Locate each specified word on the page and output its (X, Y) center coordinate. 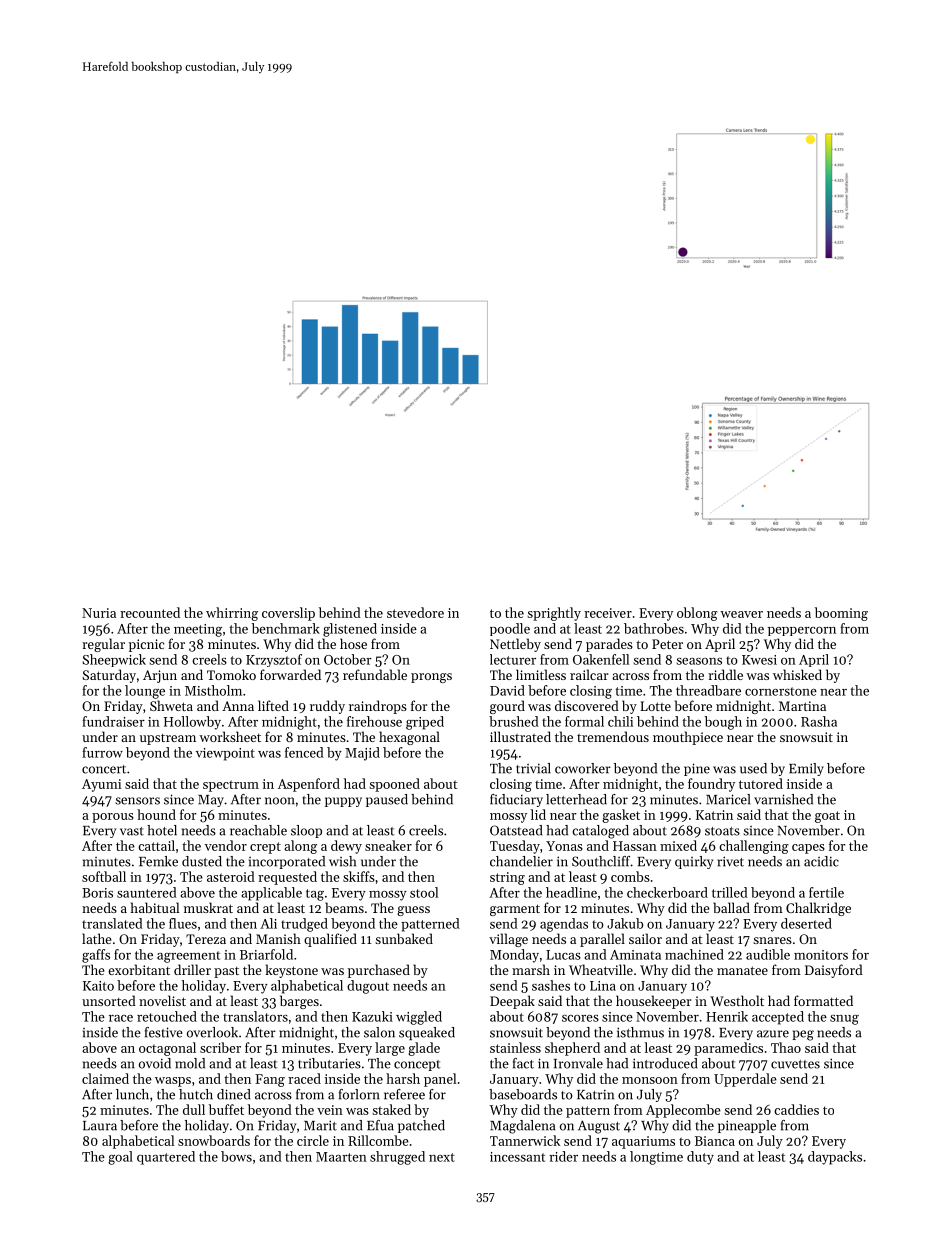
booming (841, 614)
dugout (368, 987)
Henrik (727, 1016)
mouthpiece (688, 738)
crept (265, 848)
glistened (350, 630)
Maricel (728, 799)
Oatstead (516, 830)
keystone (291, 971)
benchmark (286, 628)
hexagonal (409, 738)
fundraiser (113, 721)
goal (120, 1158)
